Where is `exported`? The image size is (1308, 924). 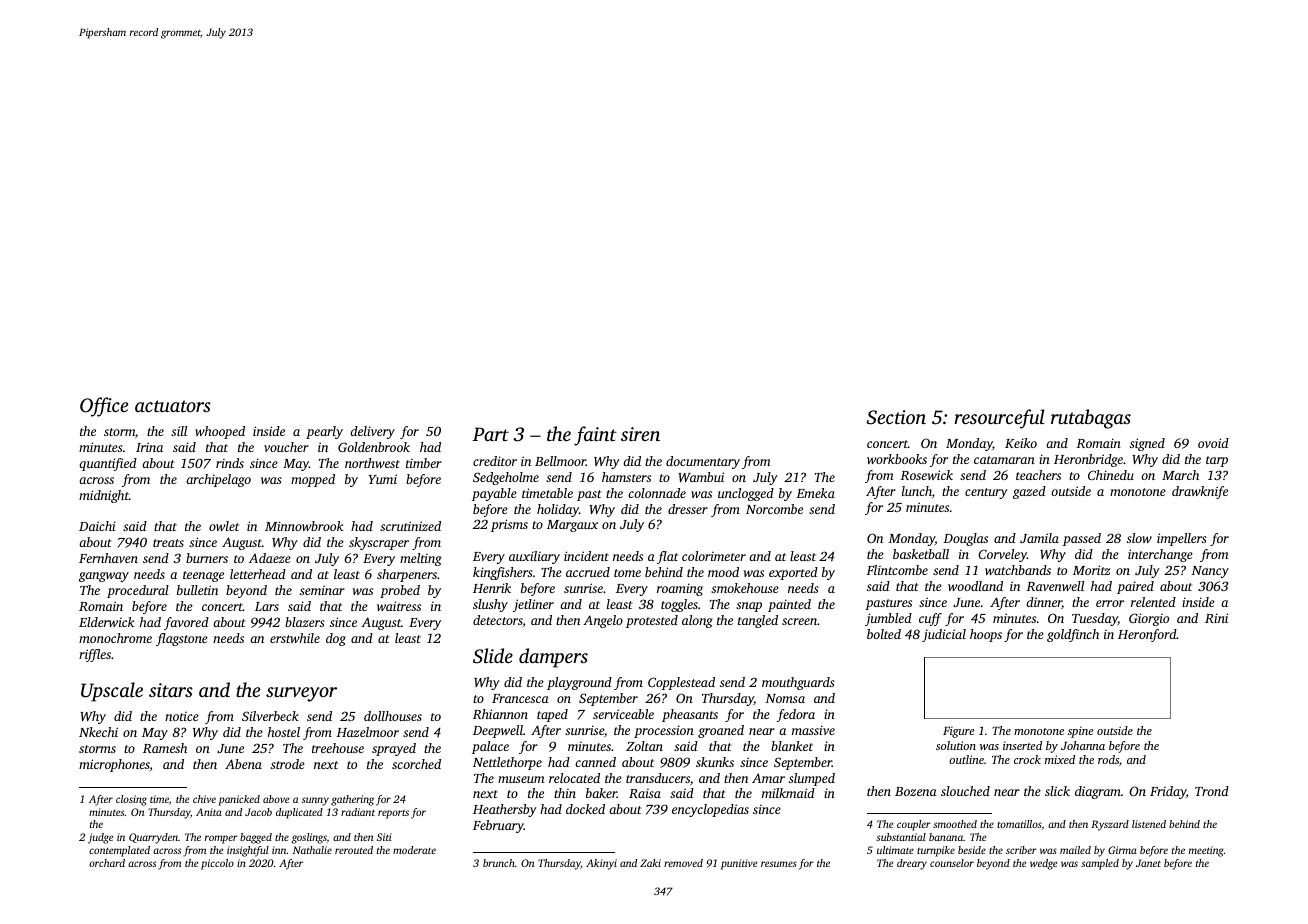
exported is located at coordinates (793, 573).
